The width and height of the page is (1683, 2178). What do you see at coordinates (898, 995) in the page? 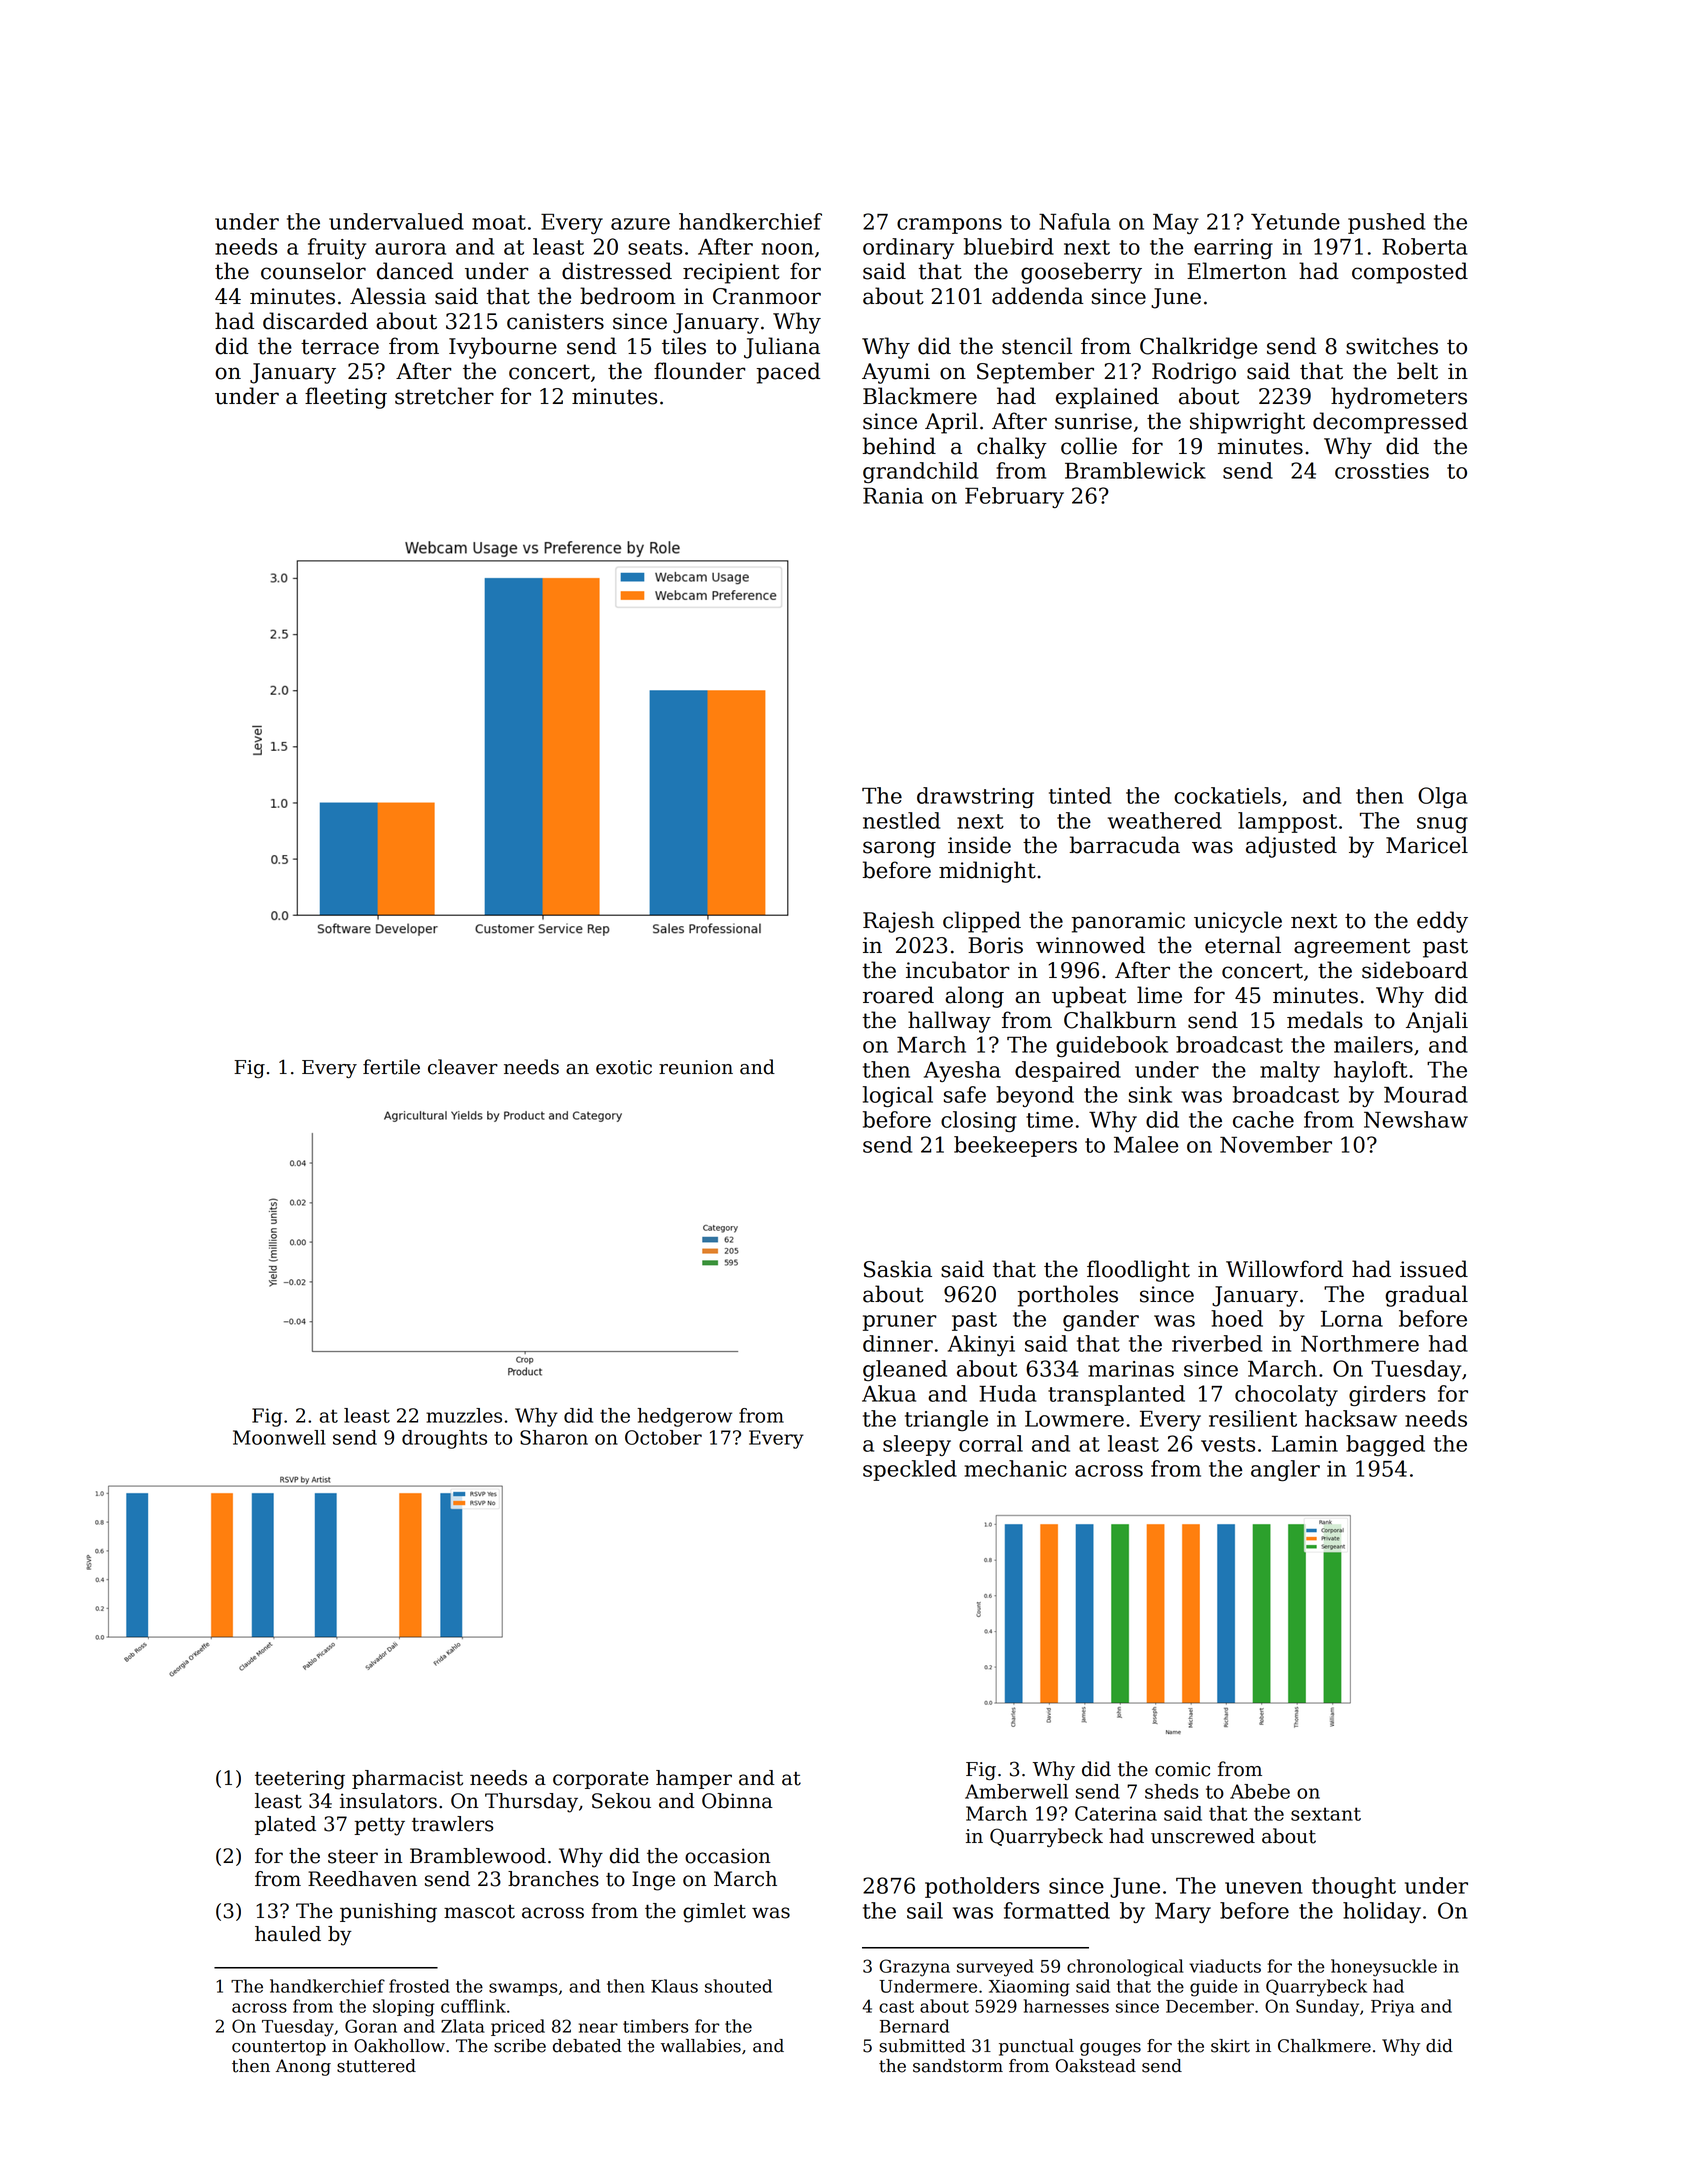
I see `roared` at bounding box center [898, 995].
